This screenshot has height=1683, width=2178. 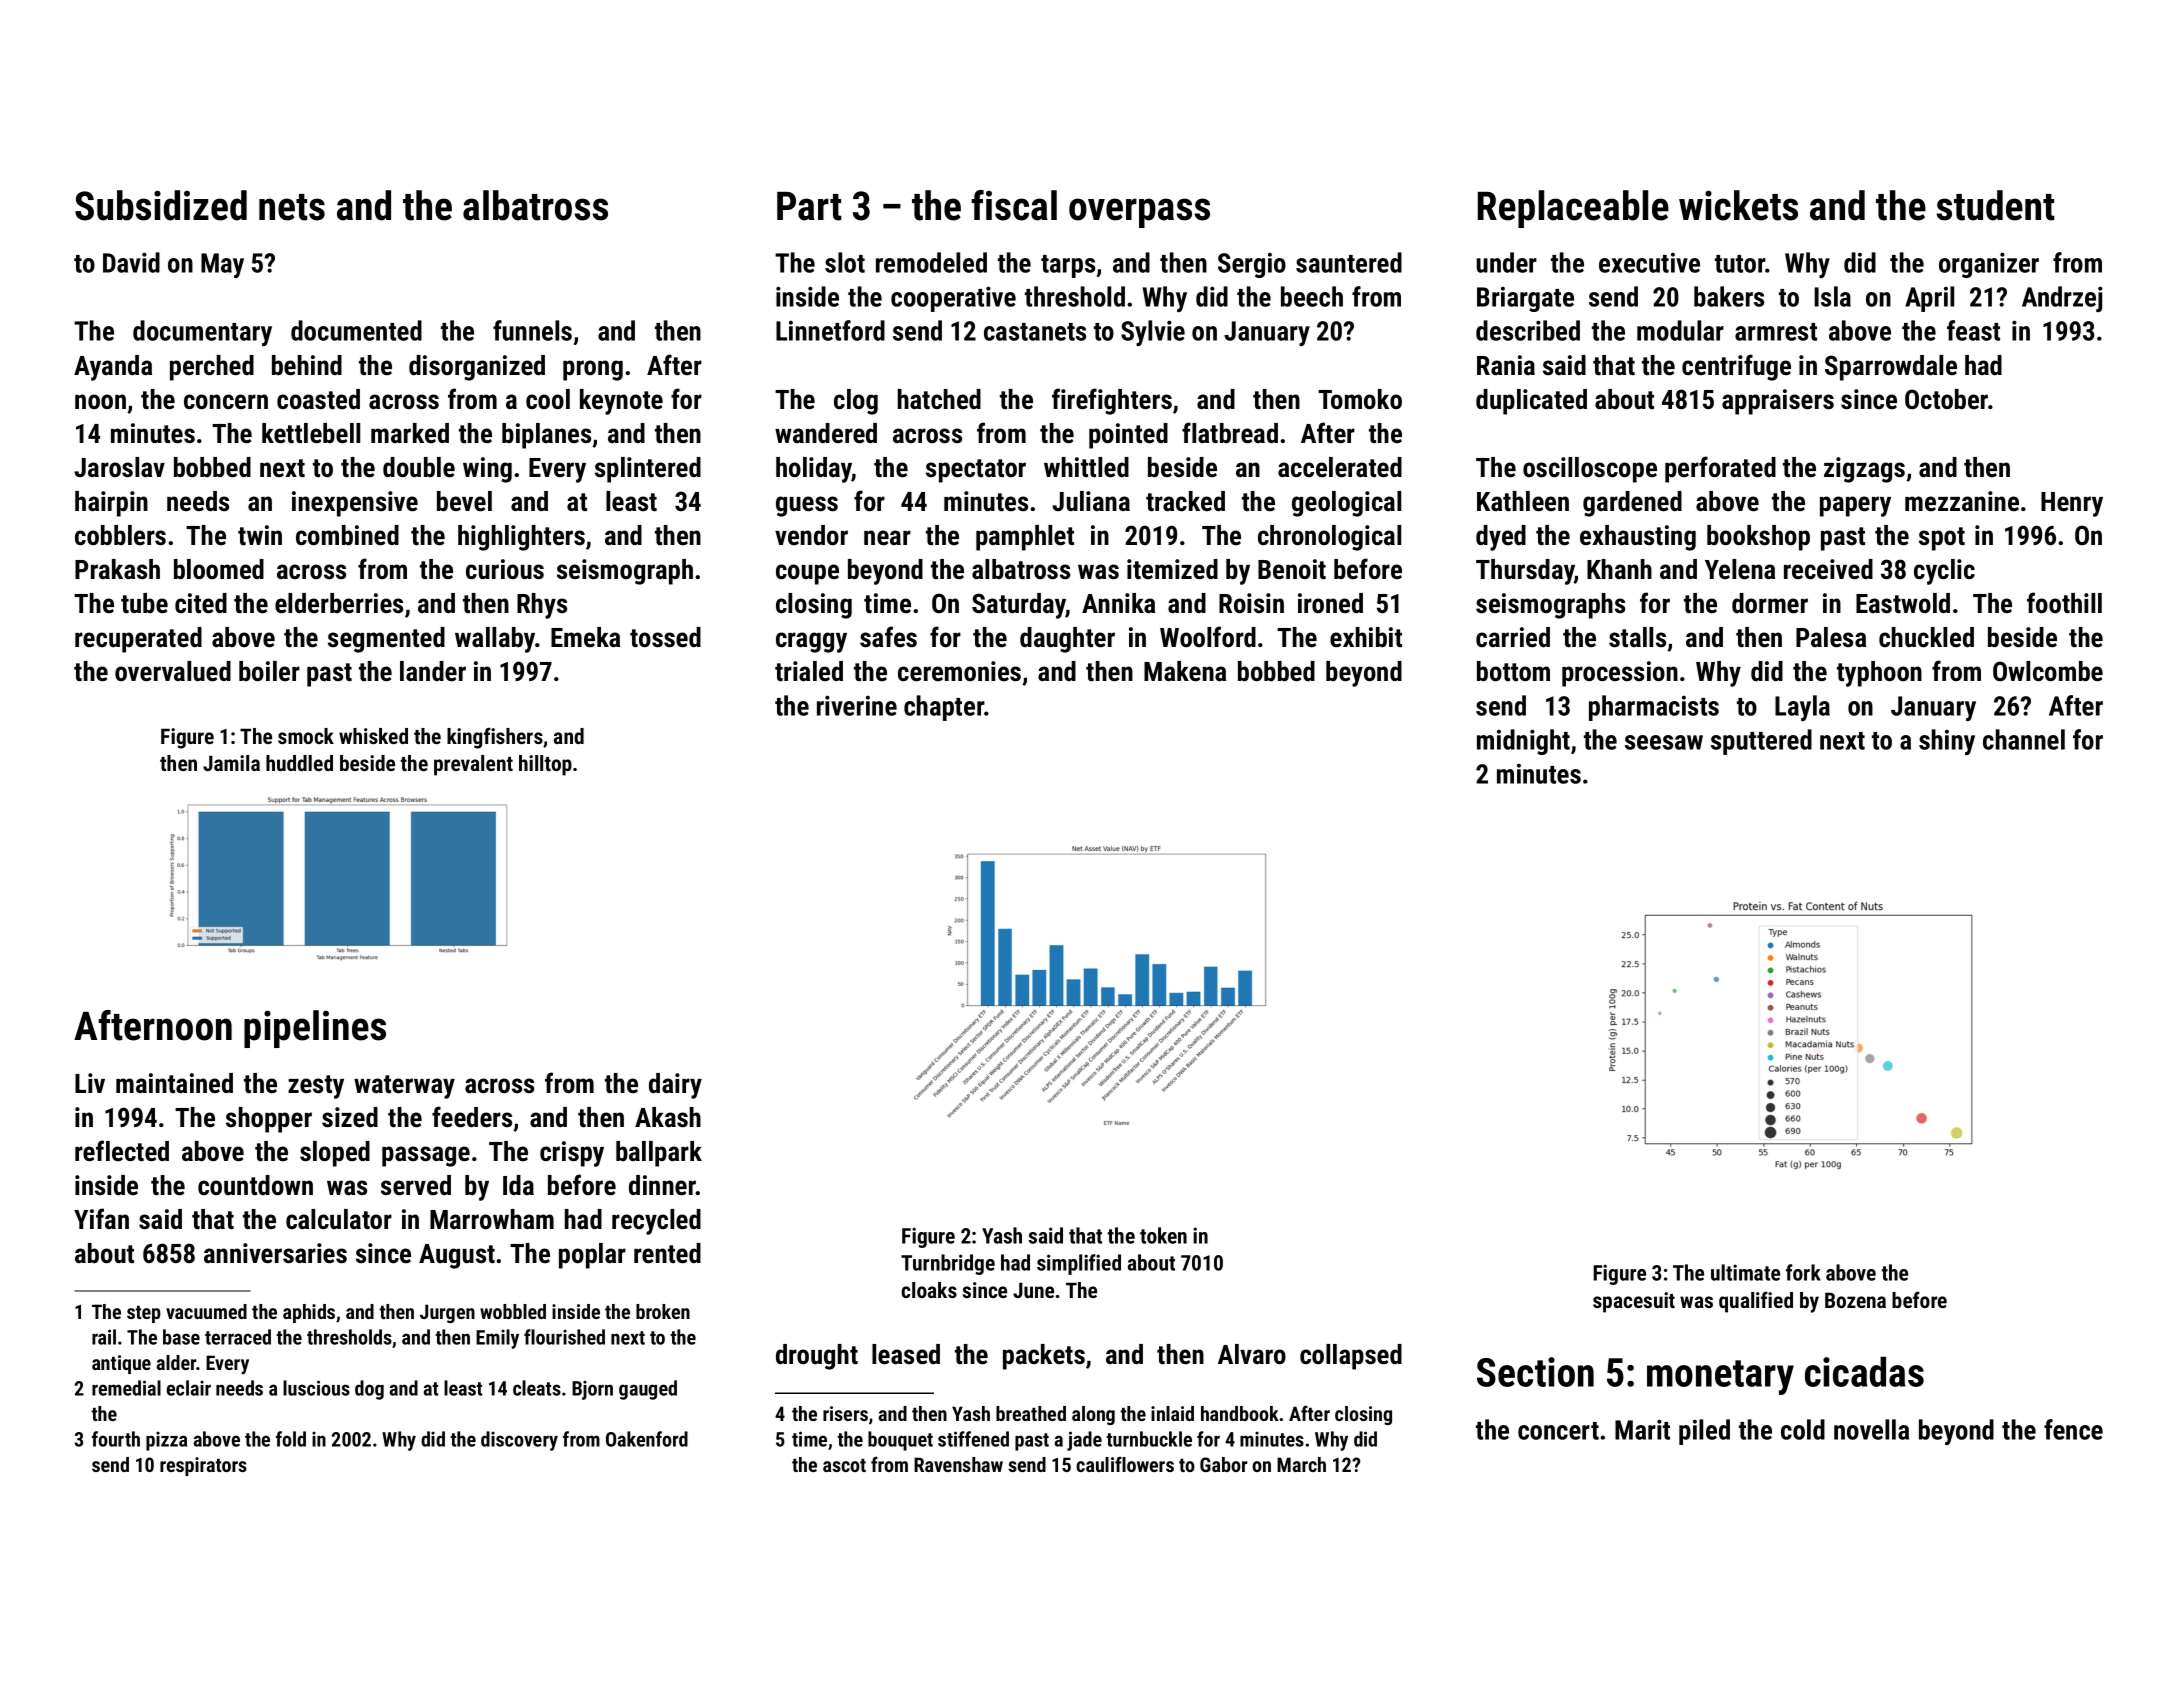 I want to click on foothill, so click(x=2064, y=603).
